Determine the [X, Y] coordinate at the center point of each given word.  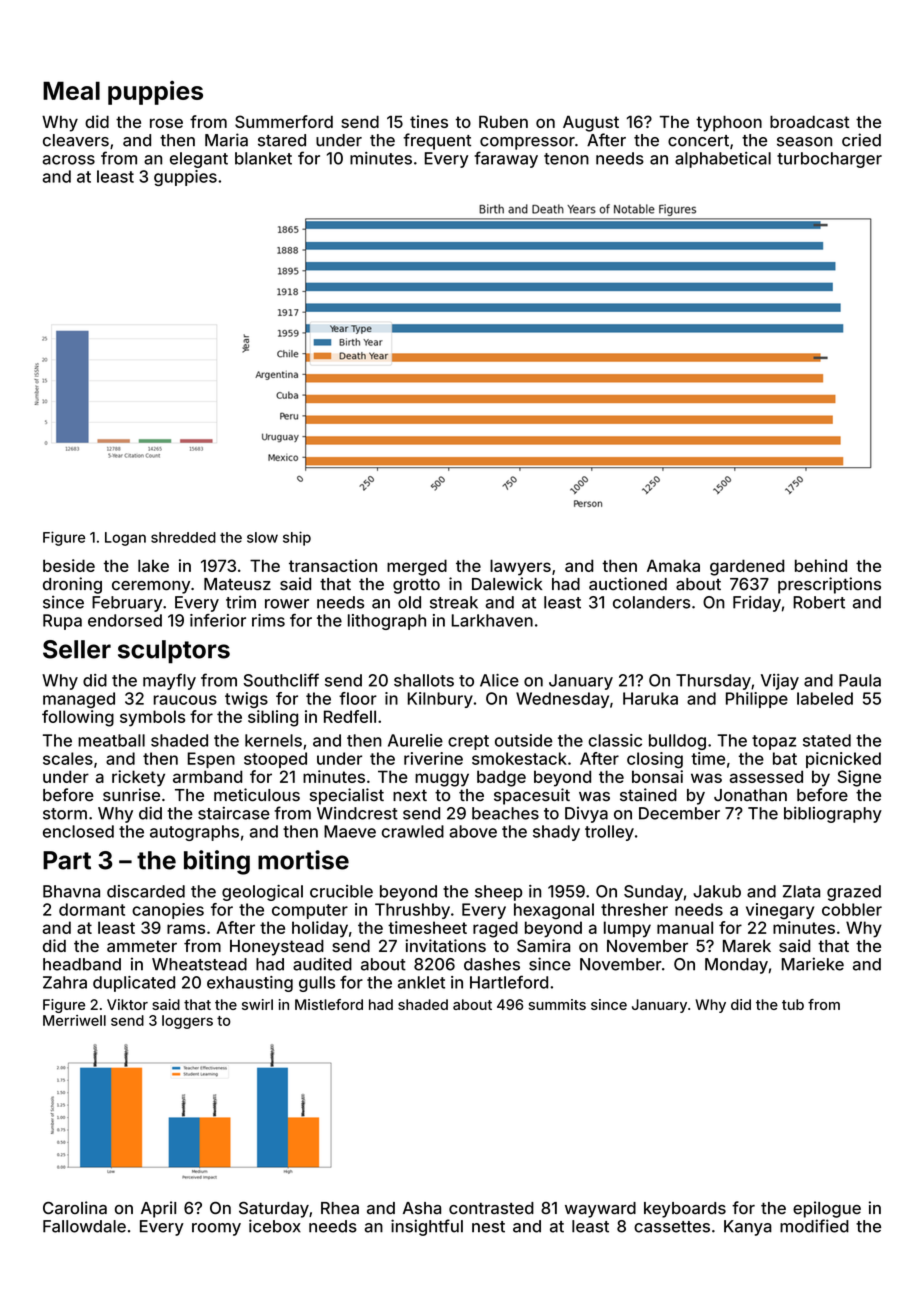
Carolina [75, 1208]
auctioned [628, 584]
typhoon [729, 123]
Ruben [503, 122]
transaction [333, 565]
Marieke [813, 964]
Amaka [673, 565]
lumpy [627, 929]
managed [79, 700]
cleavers [76, 140]
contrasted [491, 1208]
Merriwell [74, 1020]
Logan [125, 539]
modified [814, 1226]
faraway [506, 159]
